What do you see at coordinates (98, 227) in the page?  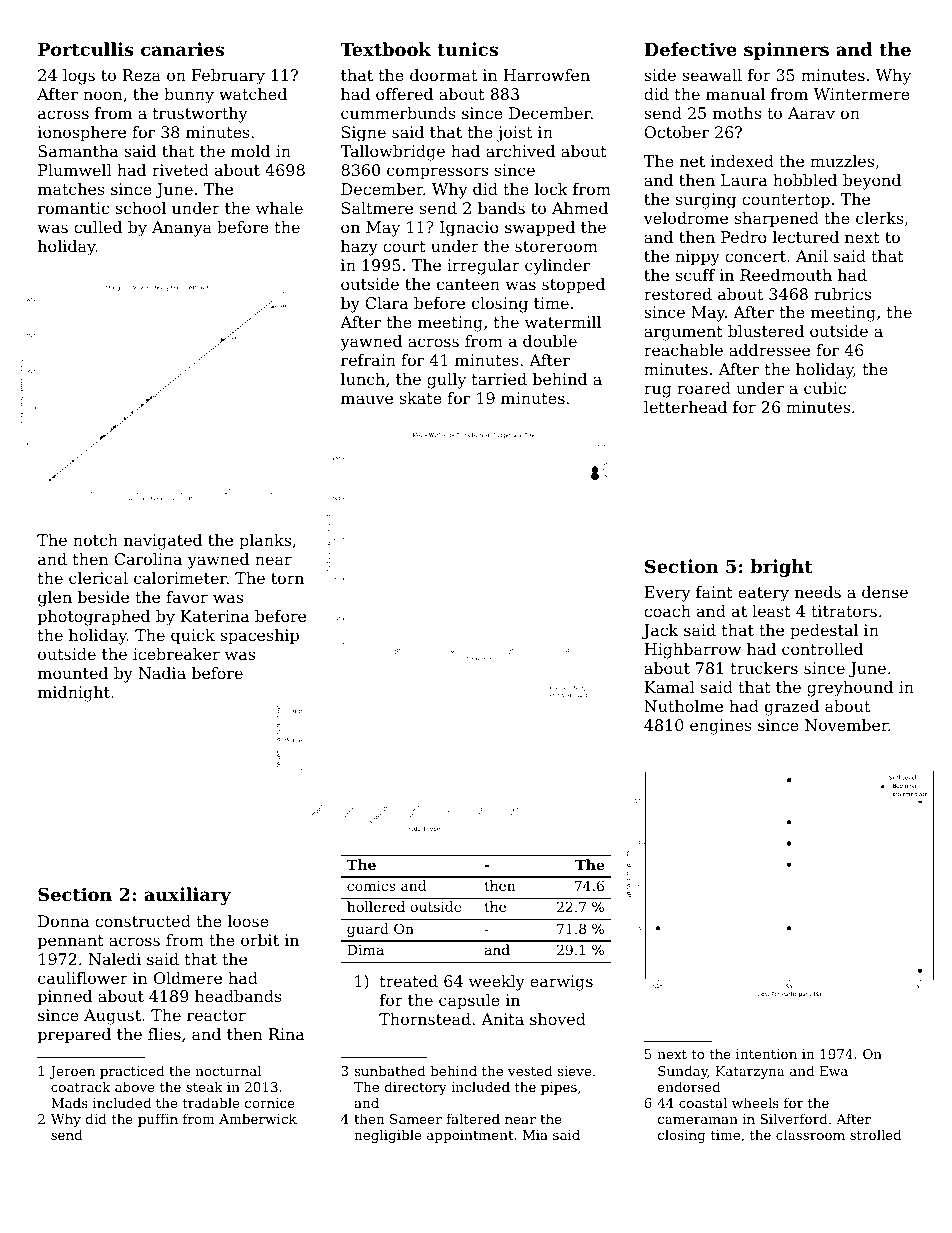 I see `culled` at bounding box center [98, 227].
